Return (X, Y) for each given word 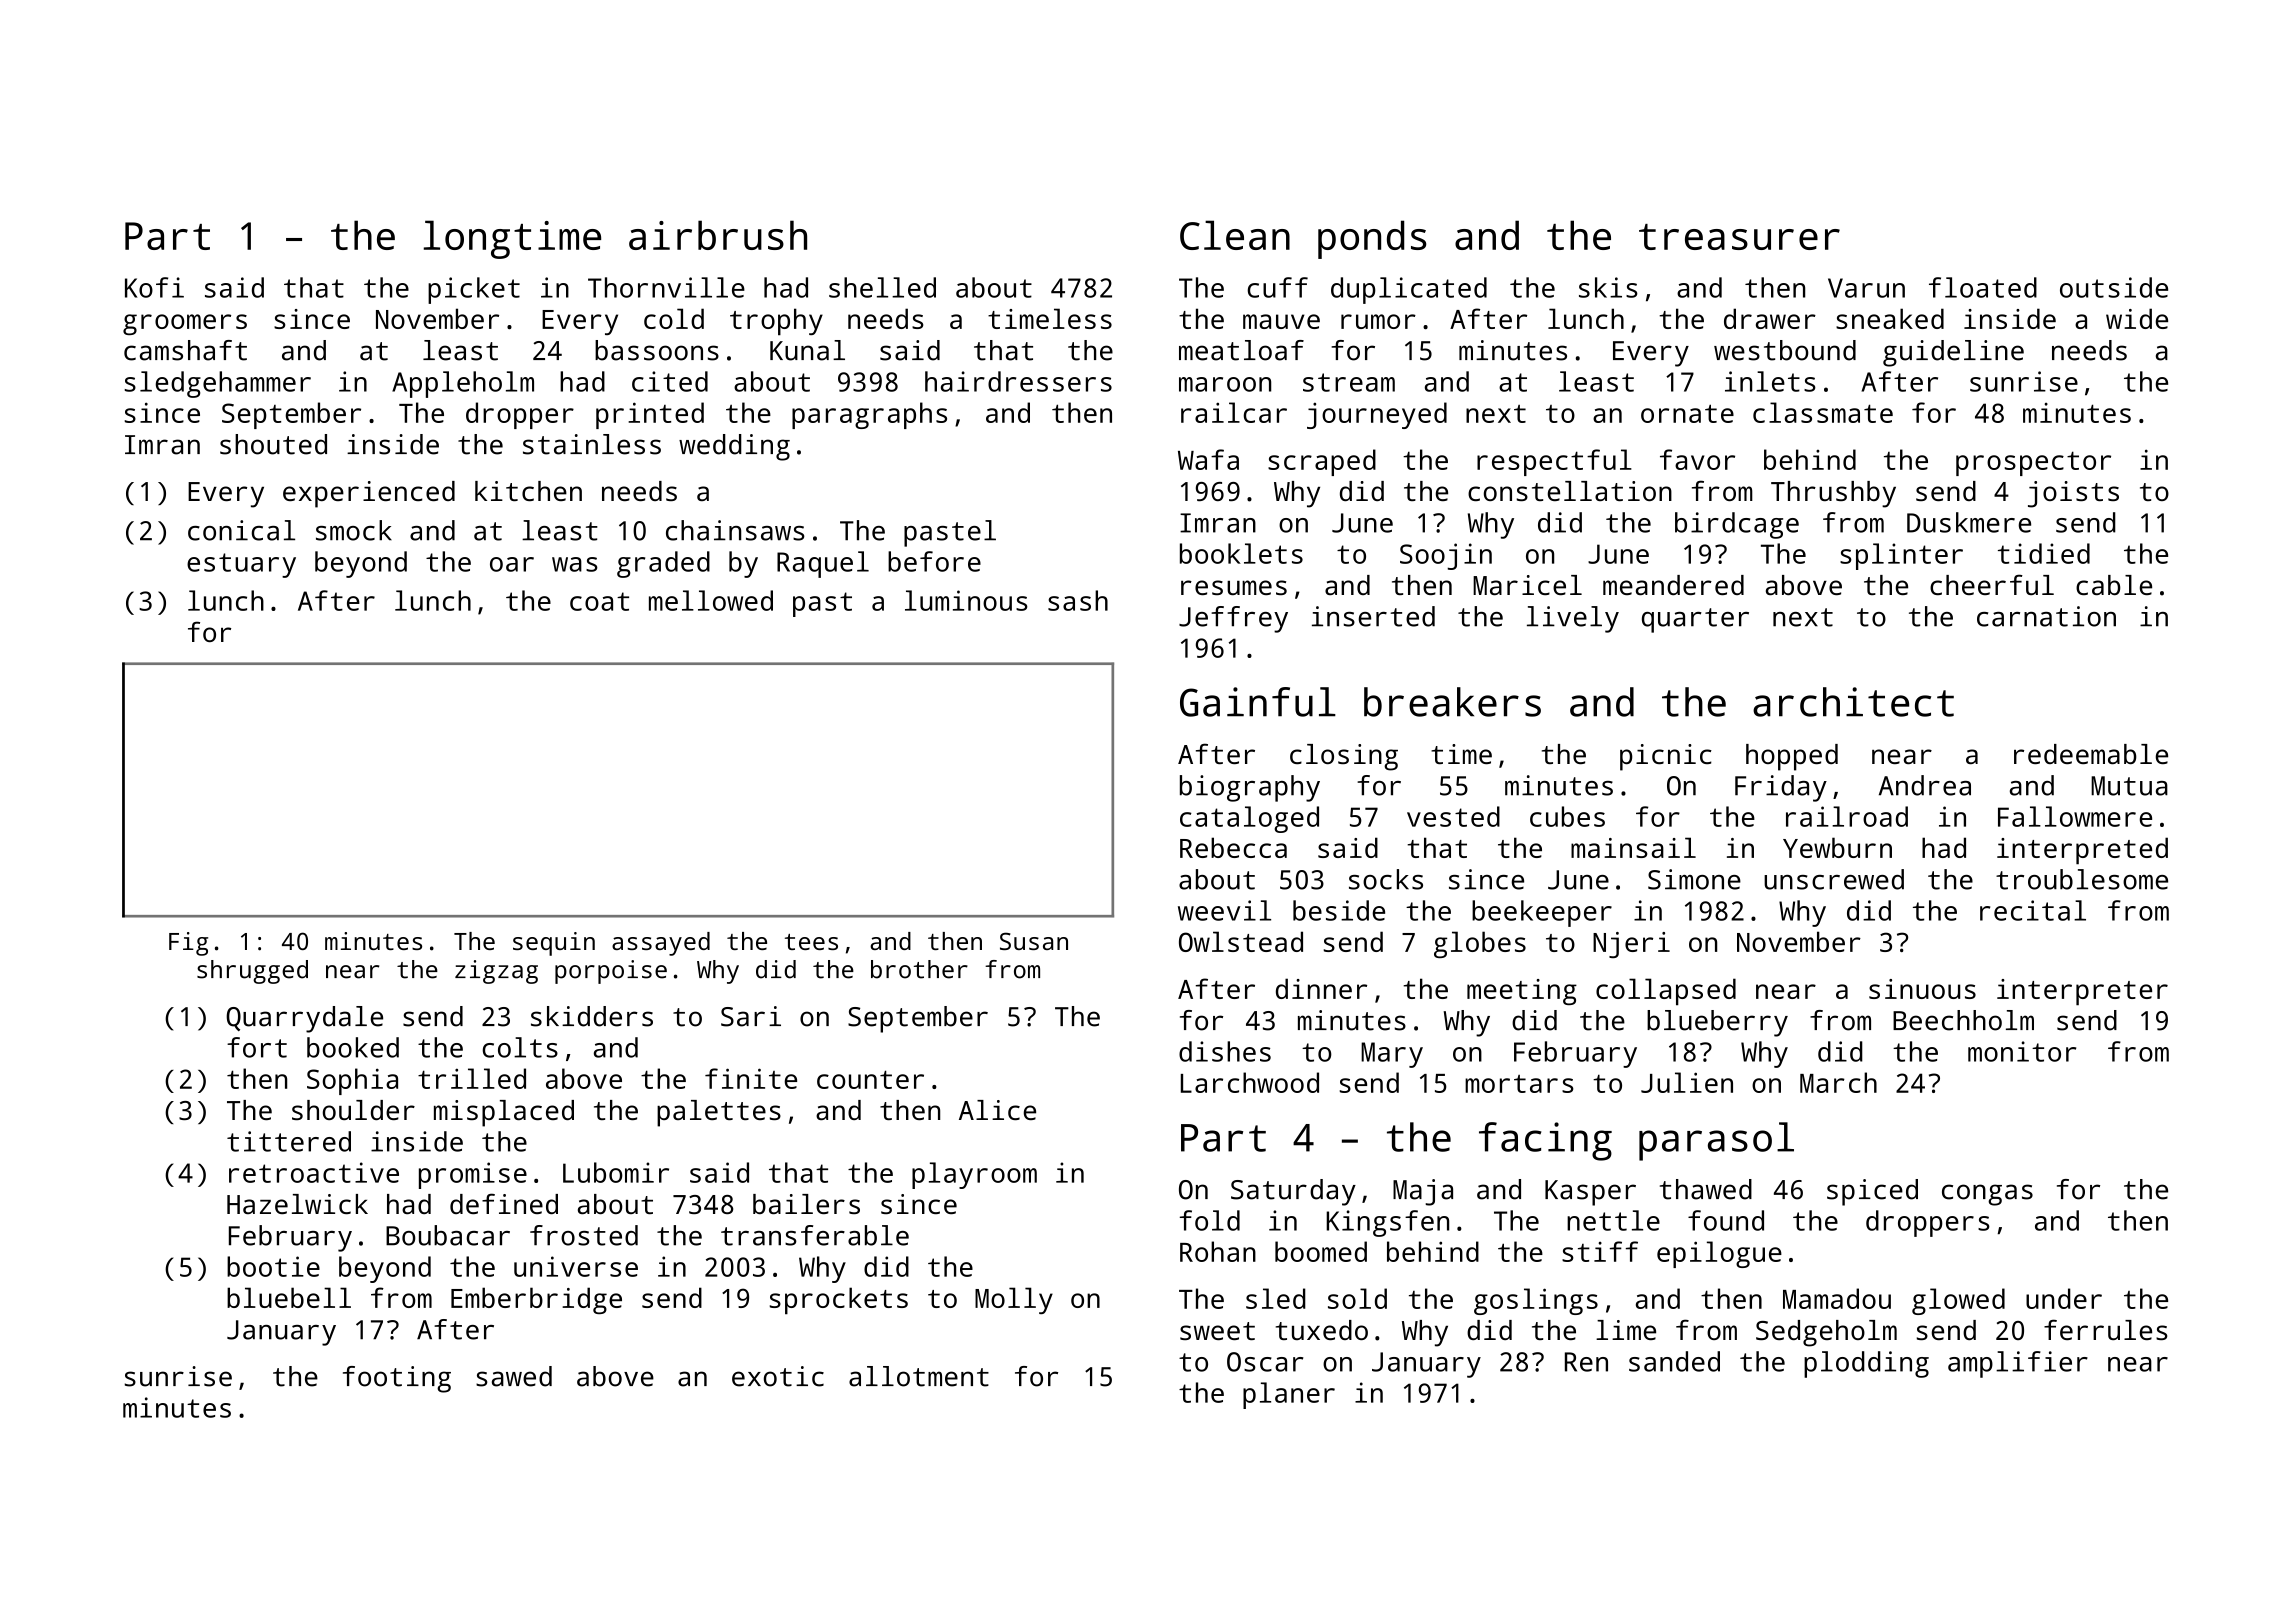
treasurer (1739, 237)
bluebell (289, 1297)
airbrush (718, 235)
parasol (1716, 1141)
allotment (919, 1376)
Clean (1235, 235)
